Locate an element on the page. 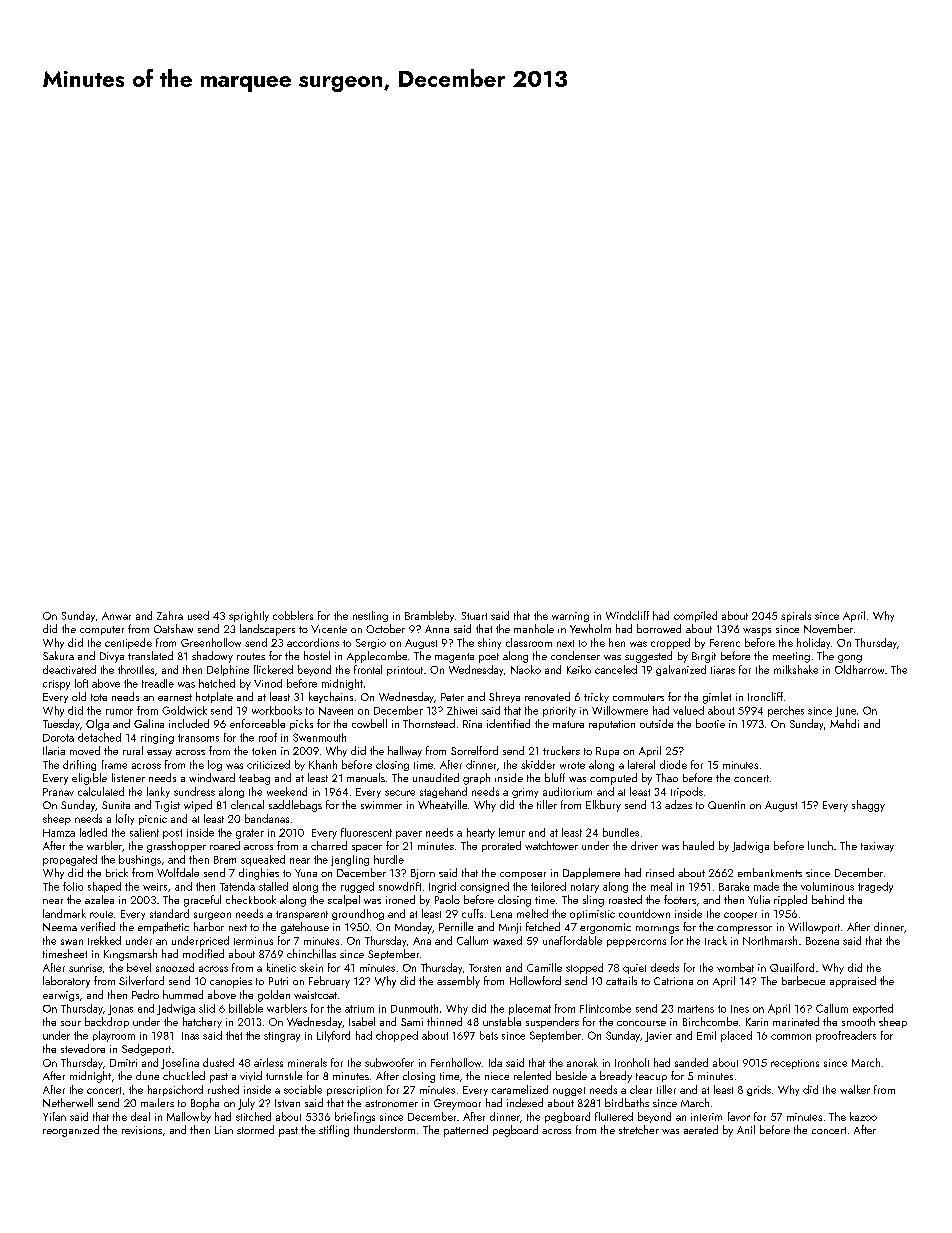 The height and width of the page is (1233, 952). stormed is located at coordinates (255, 1129).
